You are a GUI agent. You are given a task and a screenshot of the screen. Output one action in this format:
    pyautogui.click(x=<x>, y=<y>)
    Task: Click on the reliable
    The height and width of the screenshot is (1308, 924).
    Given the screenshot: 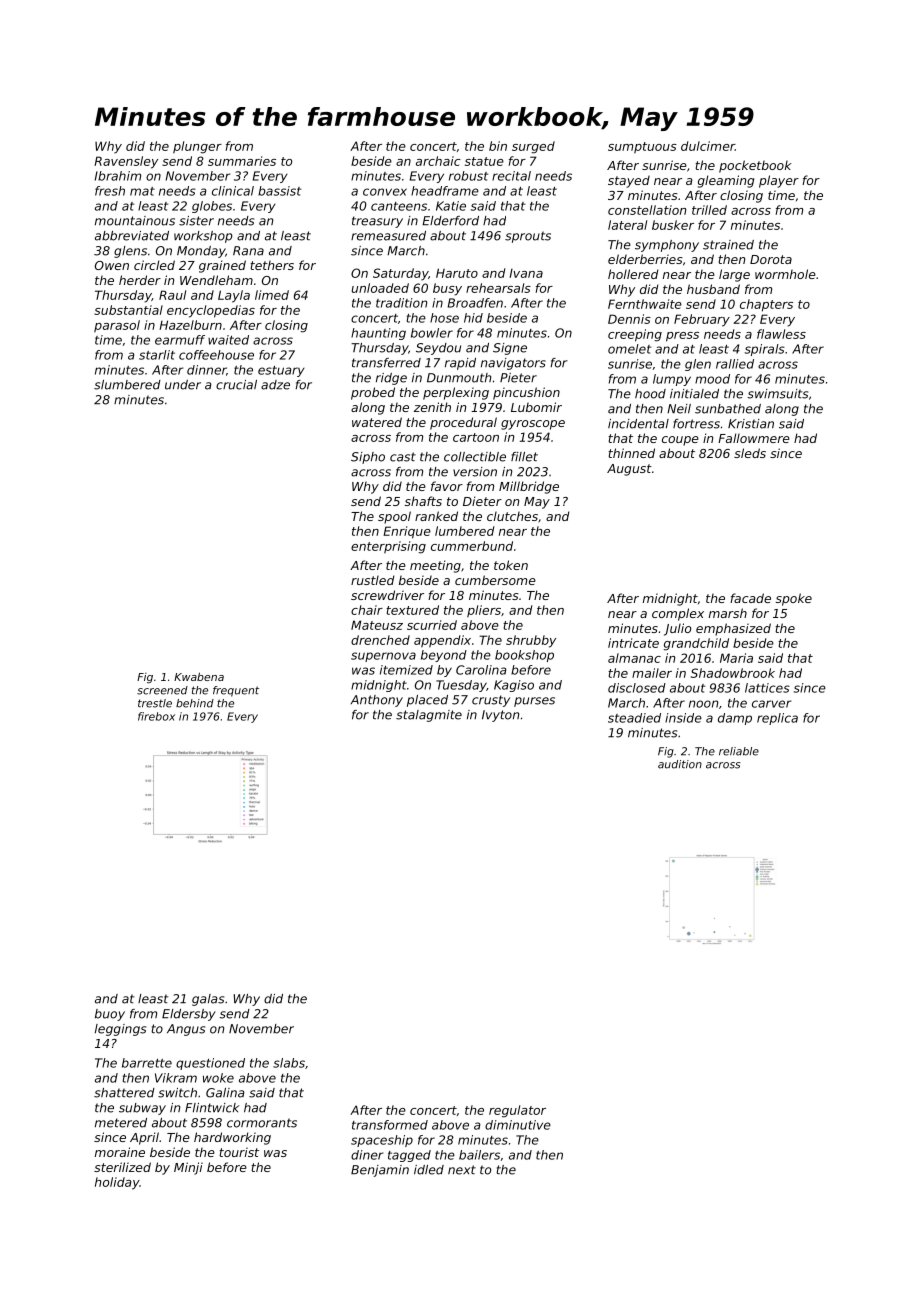 What is the action you would take?
    pyautogui.click(x=739, y=751)
